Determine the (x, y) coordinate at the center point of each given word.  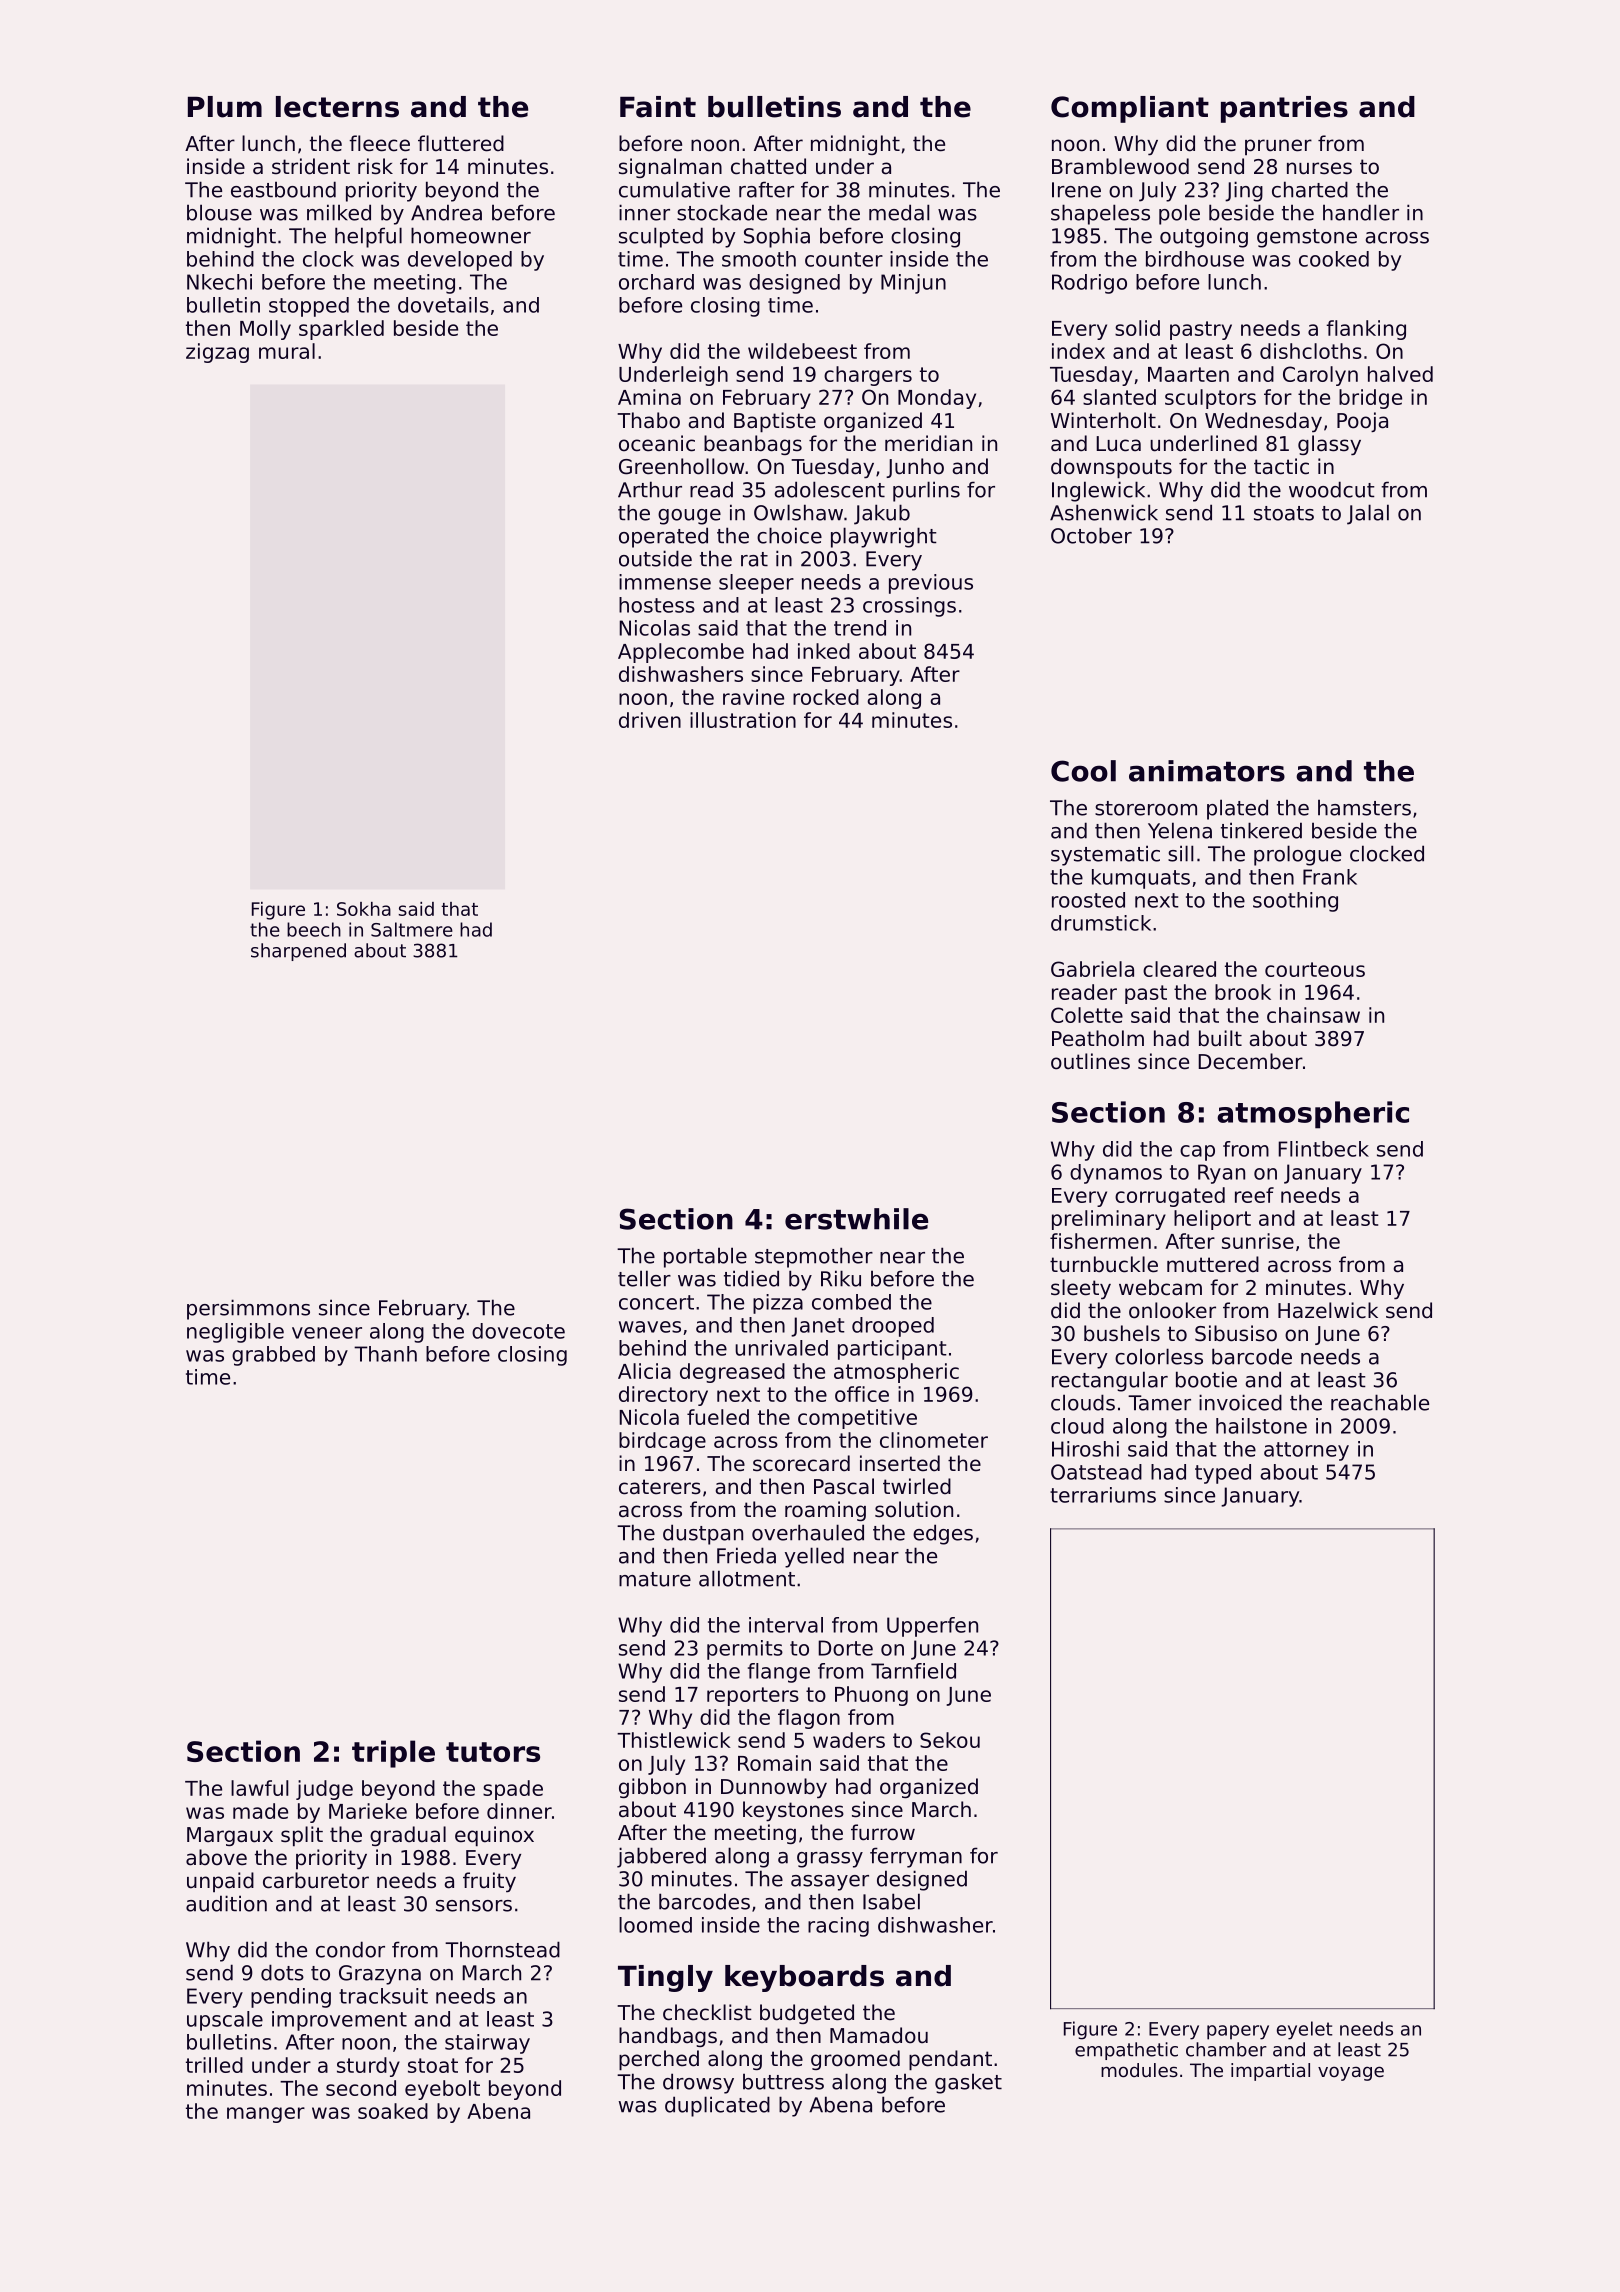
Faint (658, 107)
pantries (1284, 109)
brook (1243, 992)
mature (655, 1579)
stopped (309, 307)
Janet (818, 1327)
